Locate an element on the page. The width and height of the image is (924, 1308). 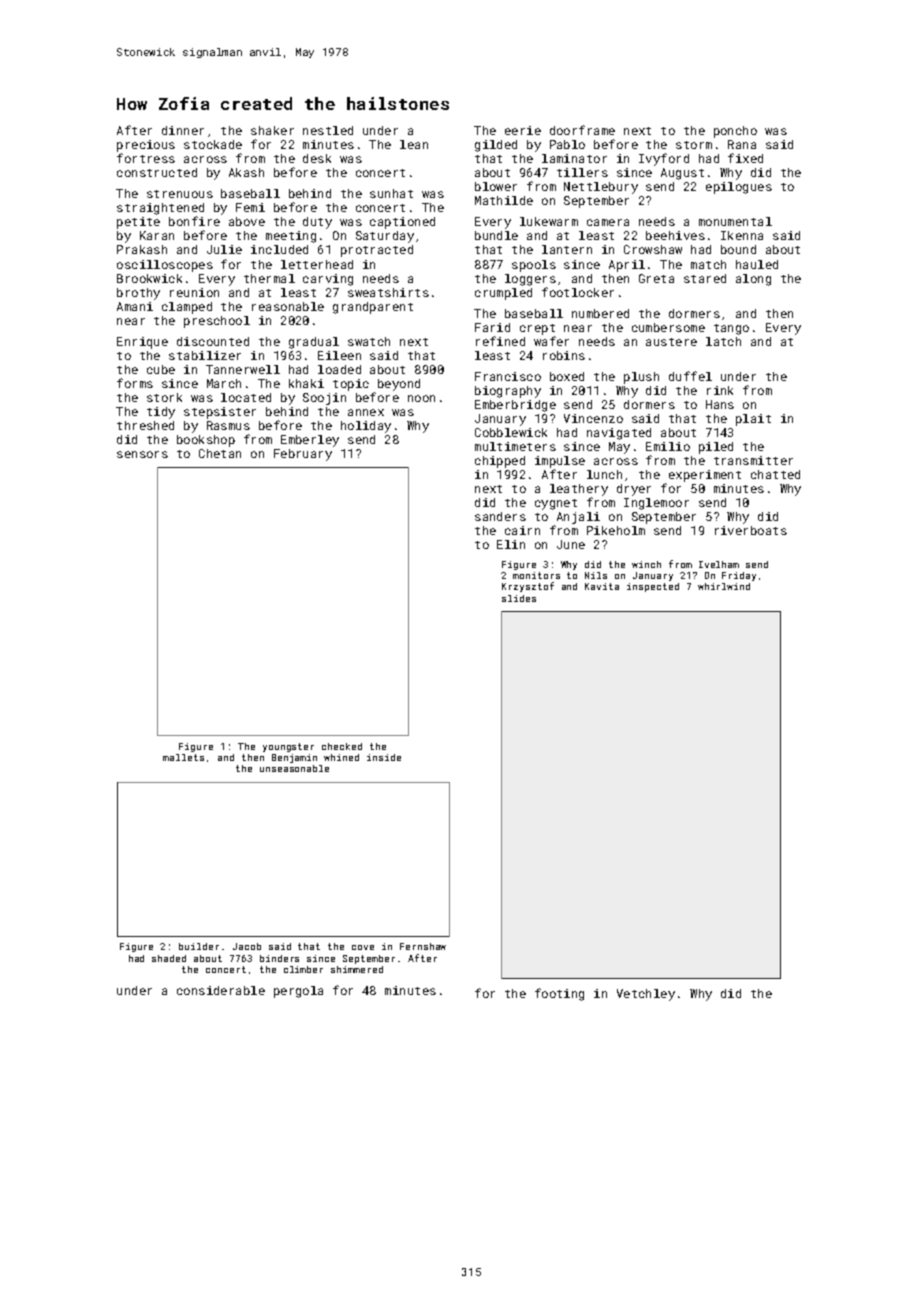
shaker is located at coordinates (272, 130).
